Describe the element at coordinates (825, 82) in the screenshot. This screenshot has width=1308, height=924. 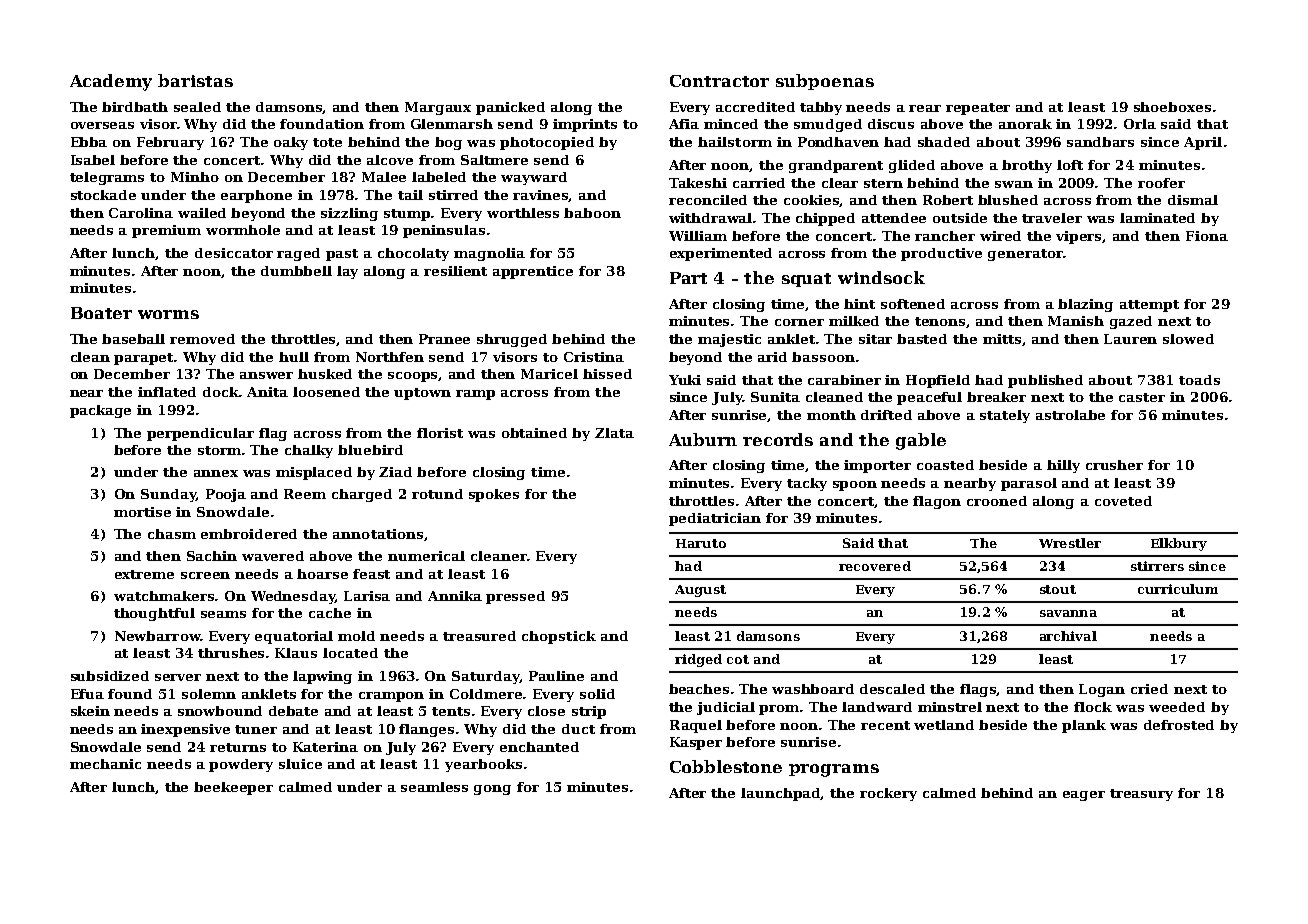
I see `subpoenas` at that location.
